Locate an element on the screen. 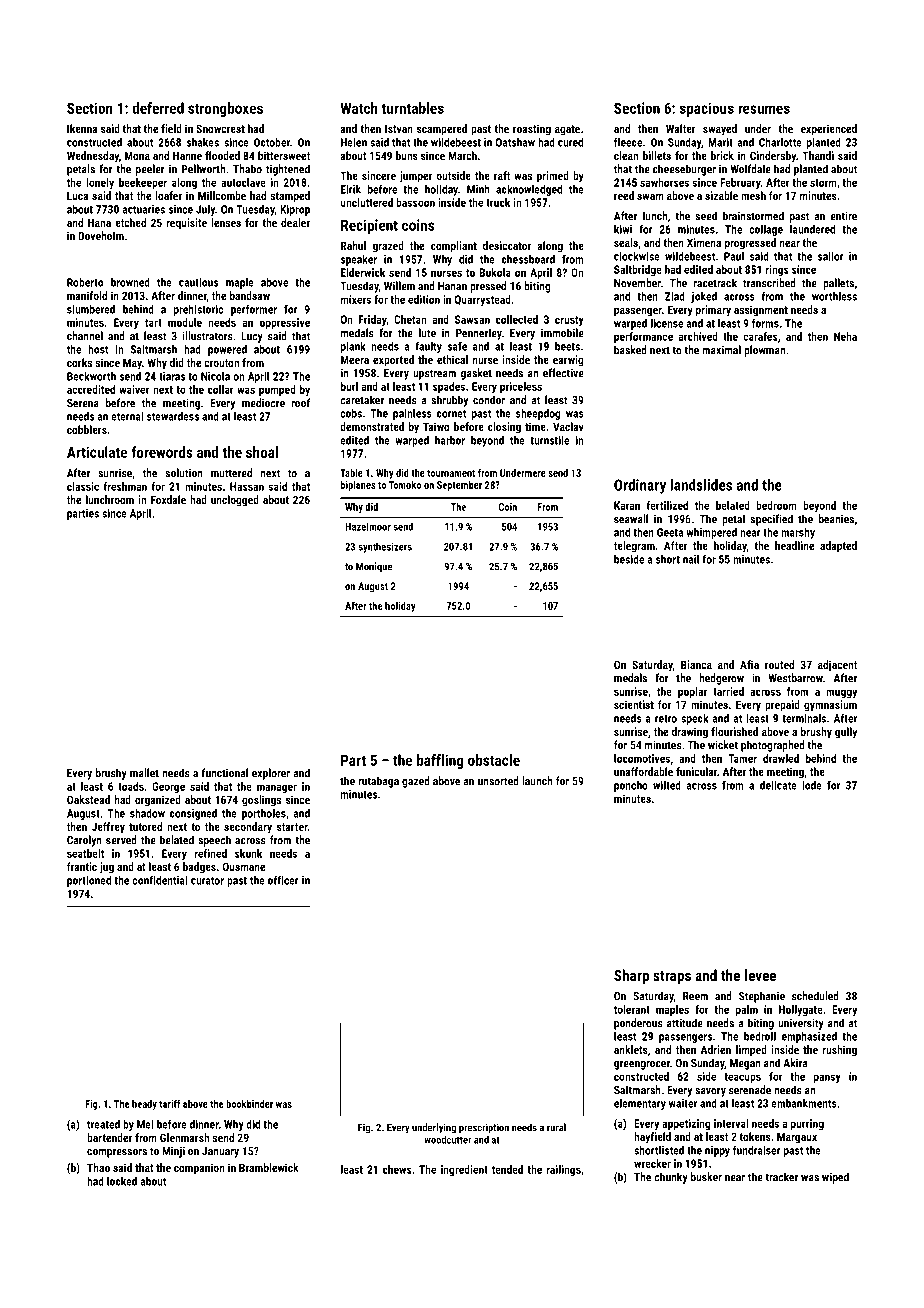 The height and width of the screenshot is (1308, 924). Ordinary is located at coordinates (640, 486).
